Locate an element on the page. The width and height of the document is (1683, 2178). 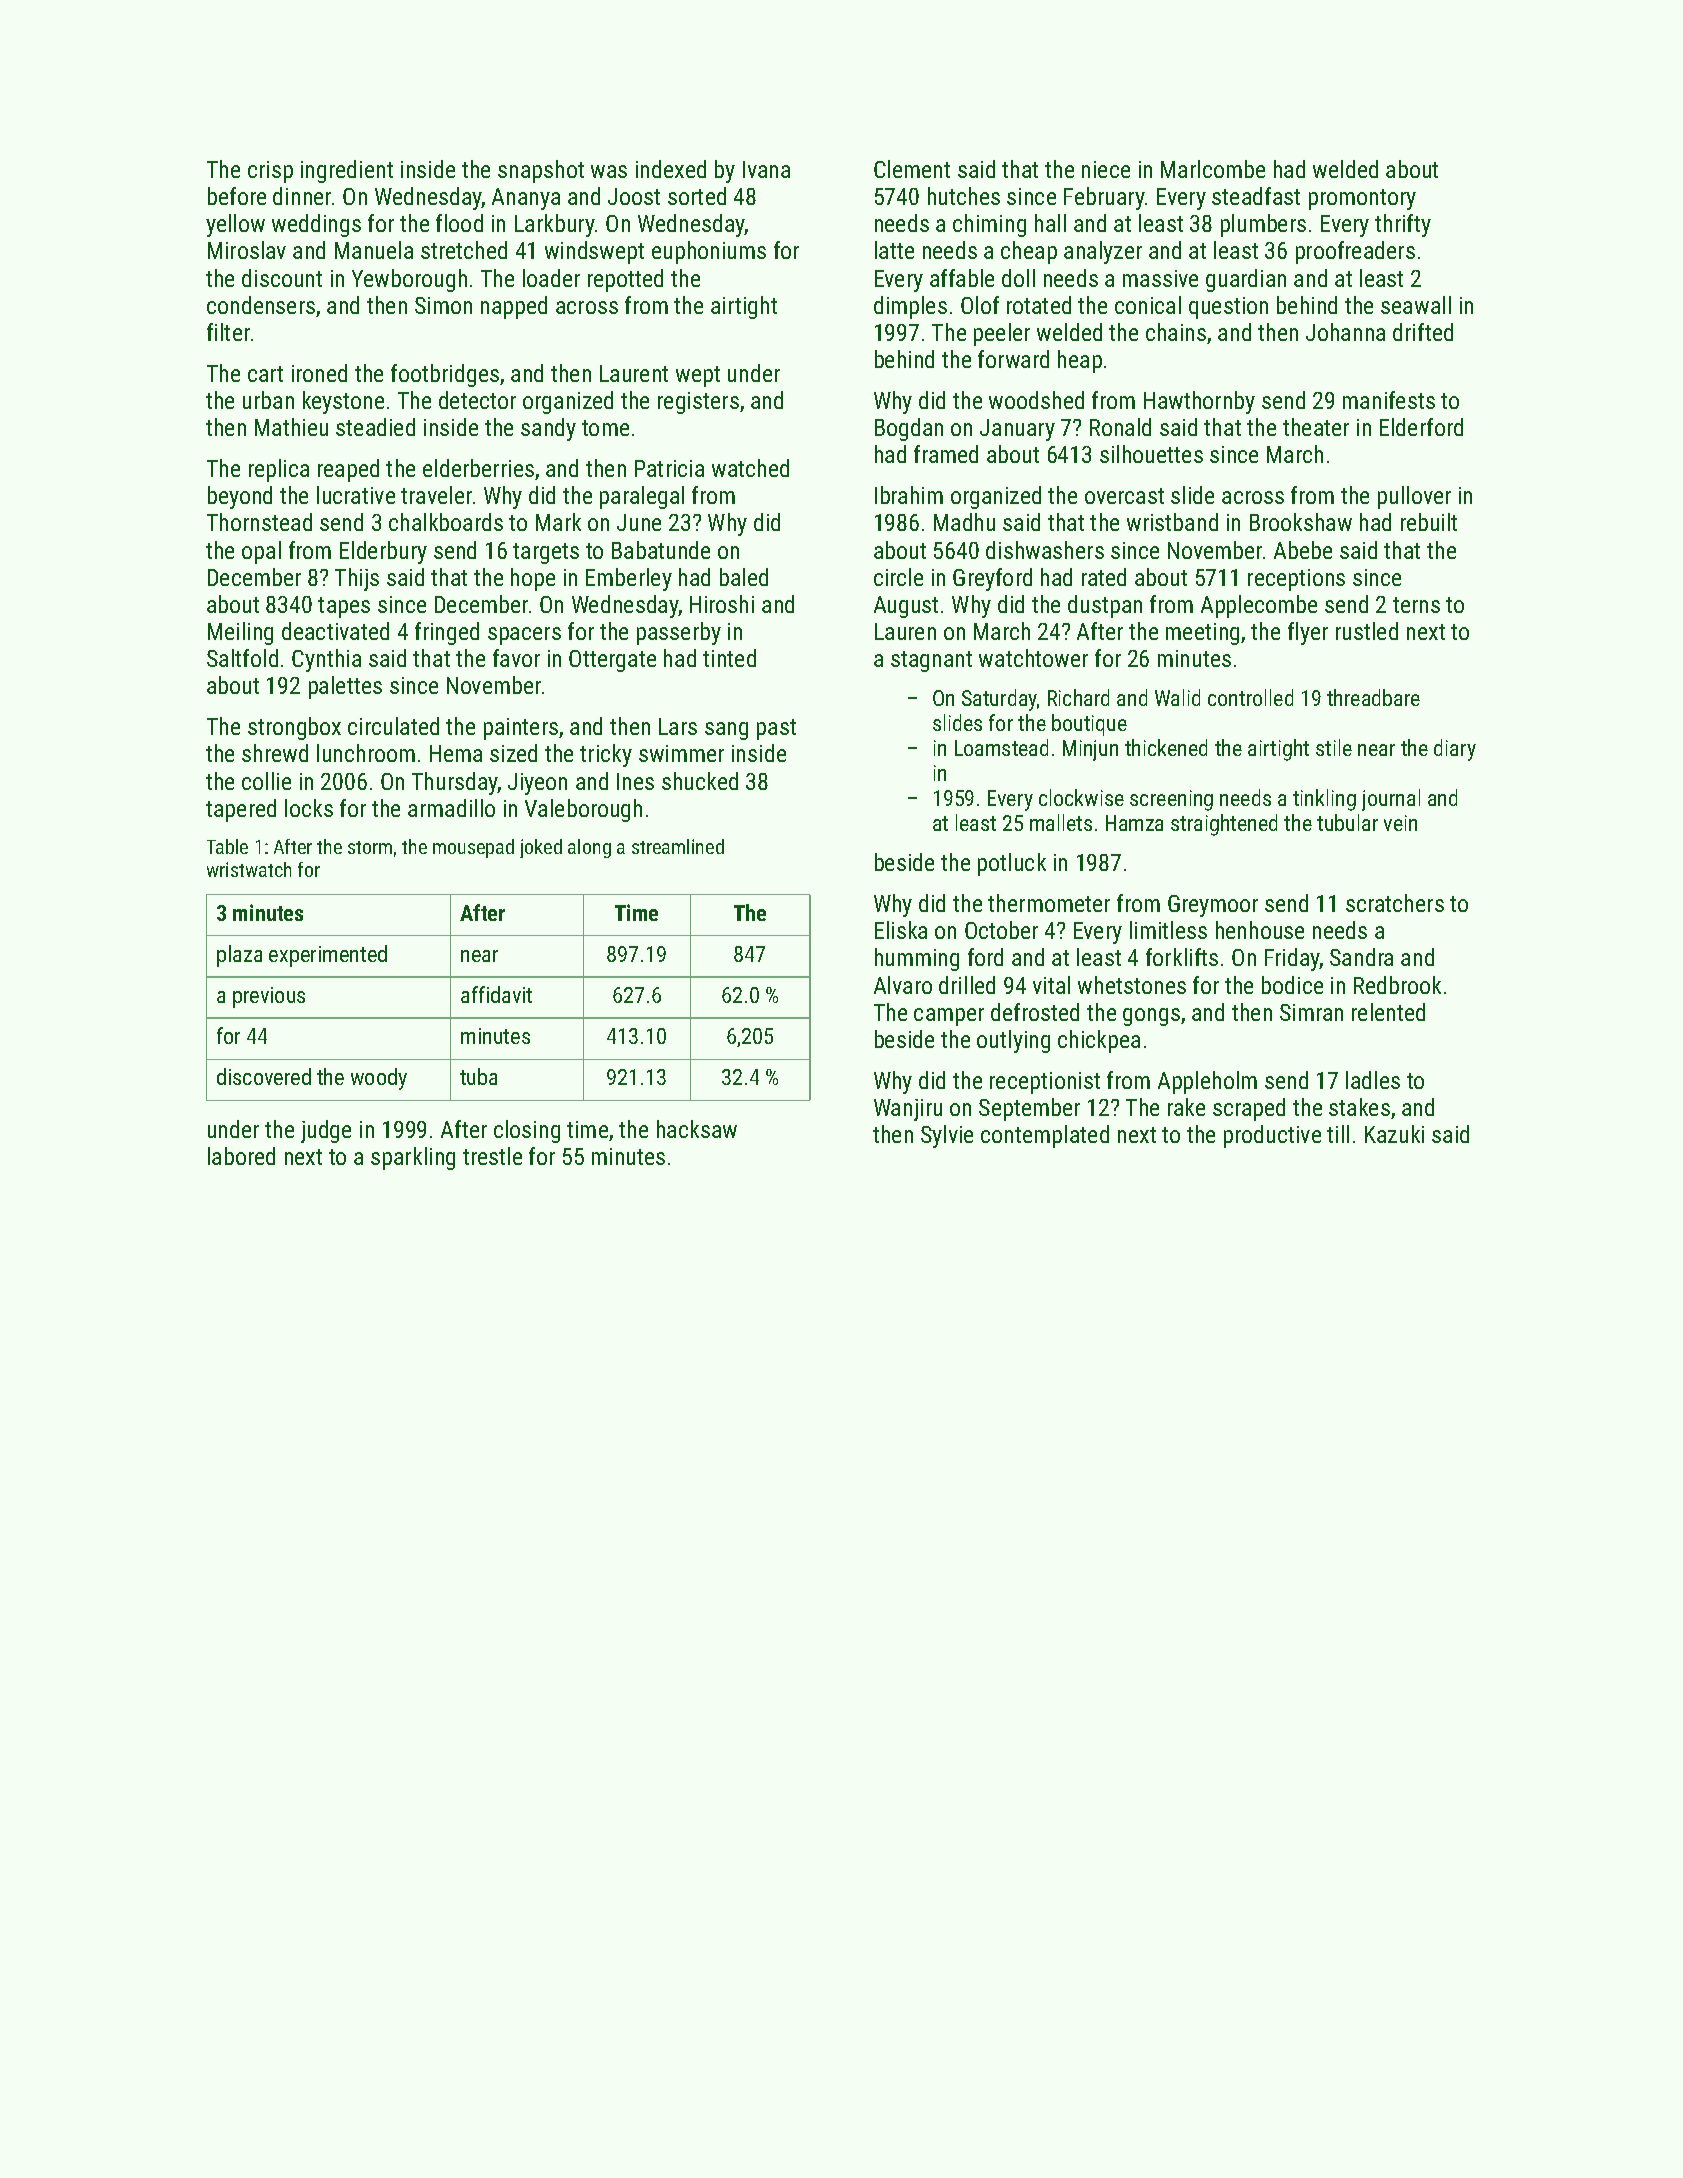
manifests is located at coordinates (1389, 400).
